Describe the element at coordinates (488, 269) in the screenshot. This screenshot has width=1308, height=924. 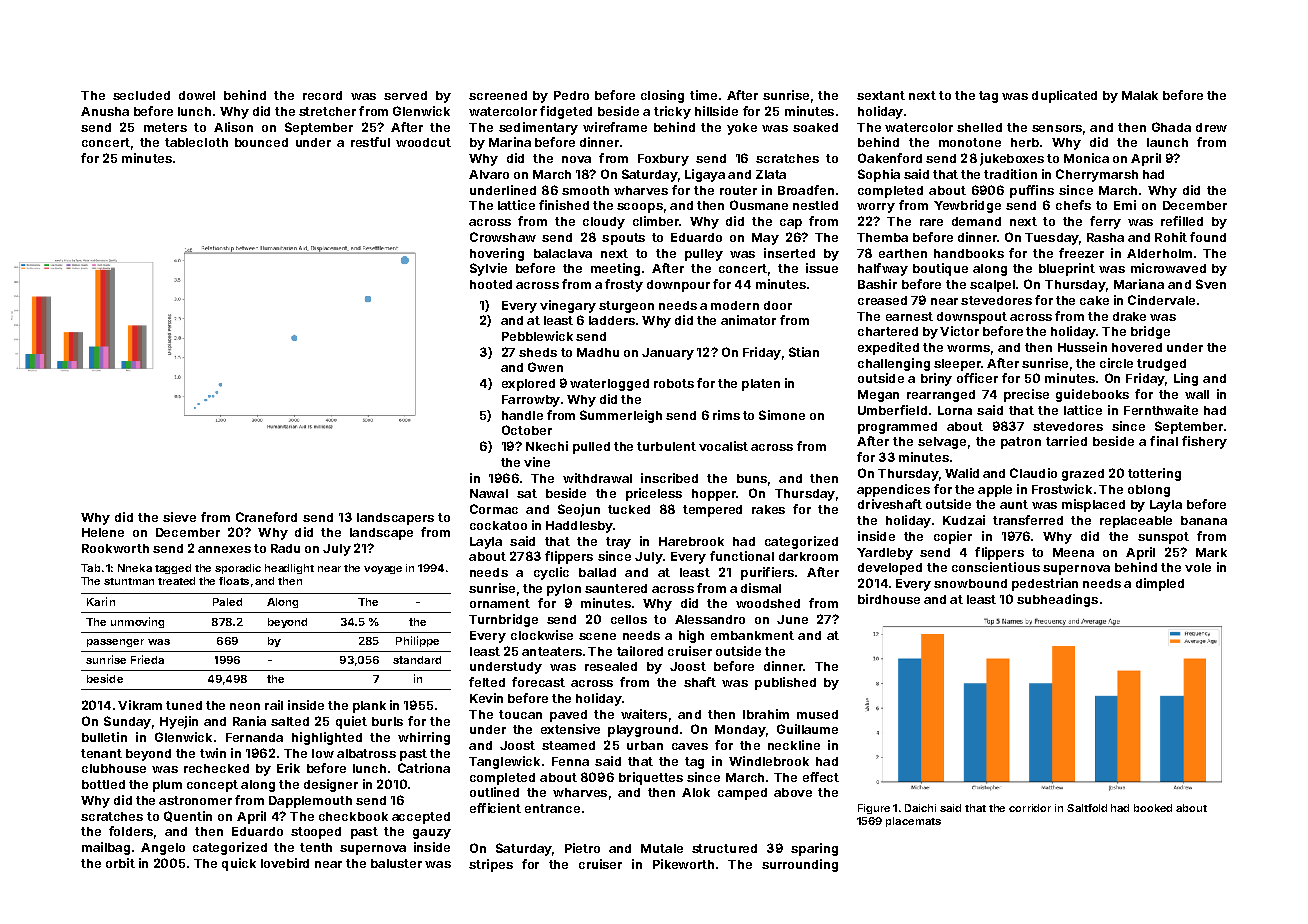
I see `Sylvie` at that location.
